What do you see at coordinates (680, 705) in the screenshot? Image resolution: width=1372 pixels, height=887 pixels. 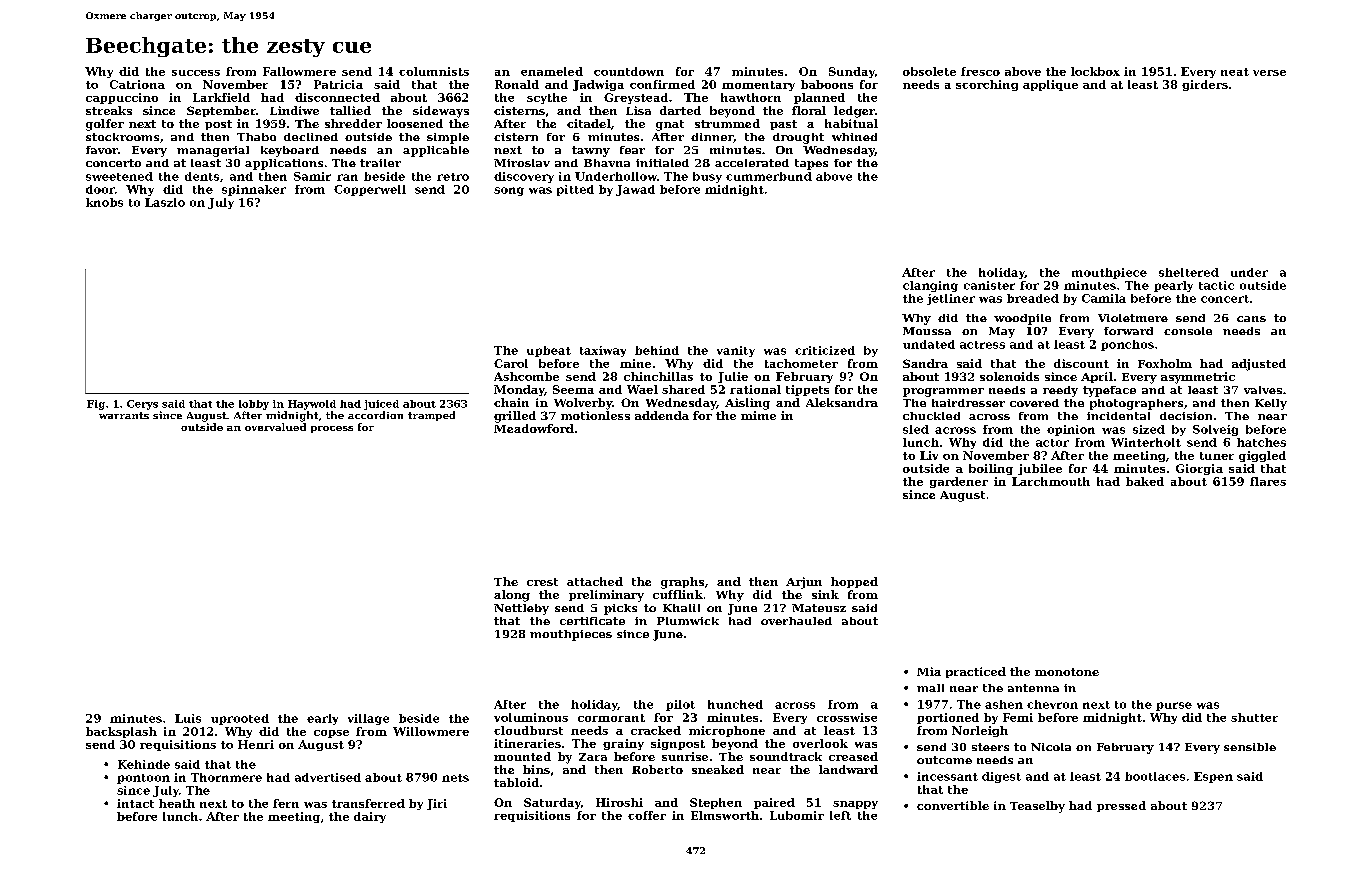 I see `pilot` at bounding box center [680, 705].
